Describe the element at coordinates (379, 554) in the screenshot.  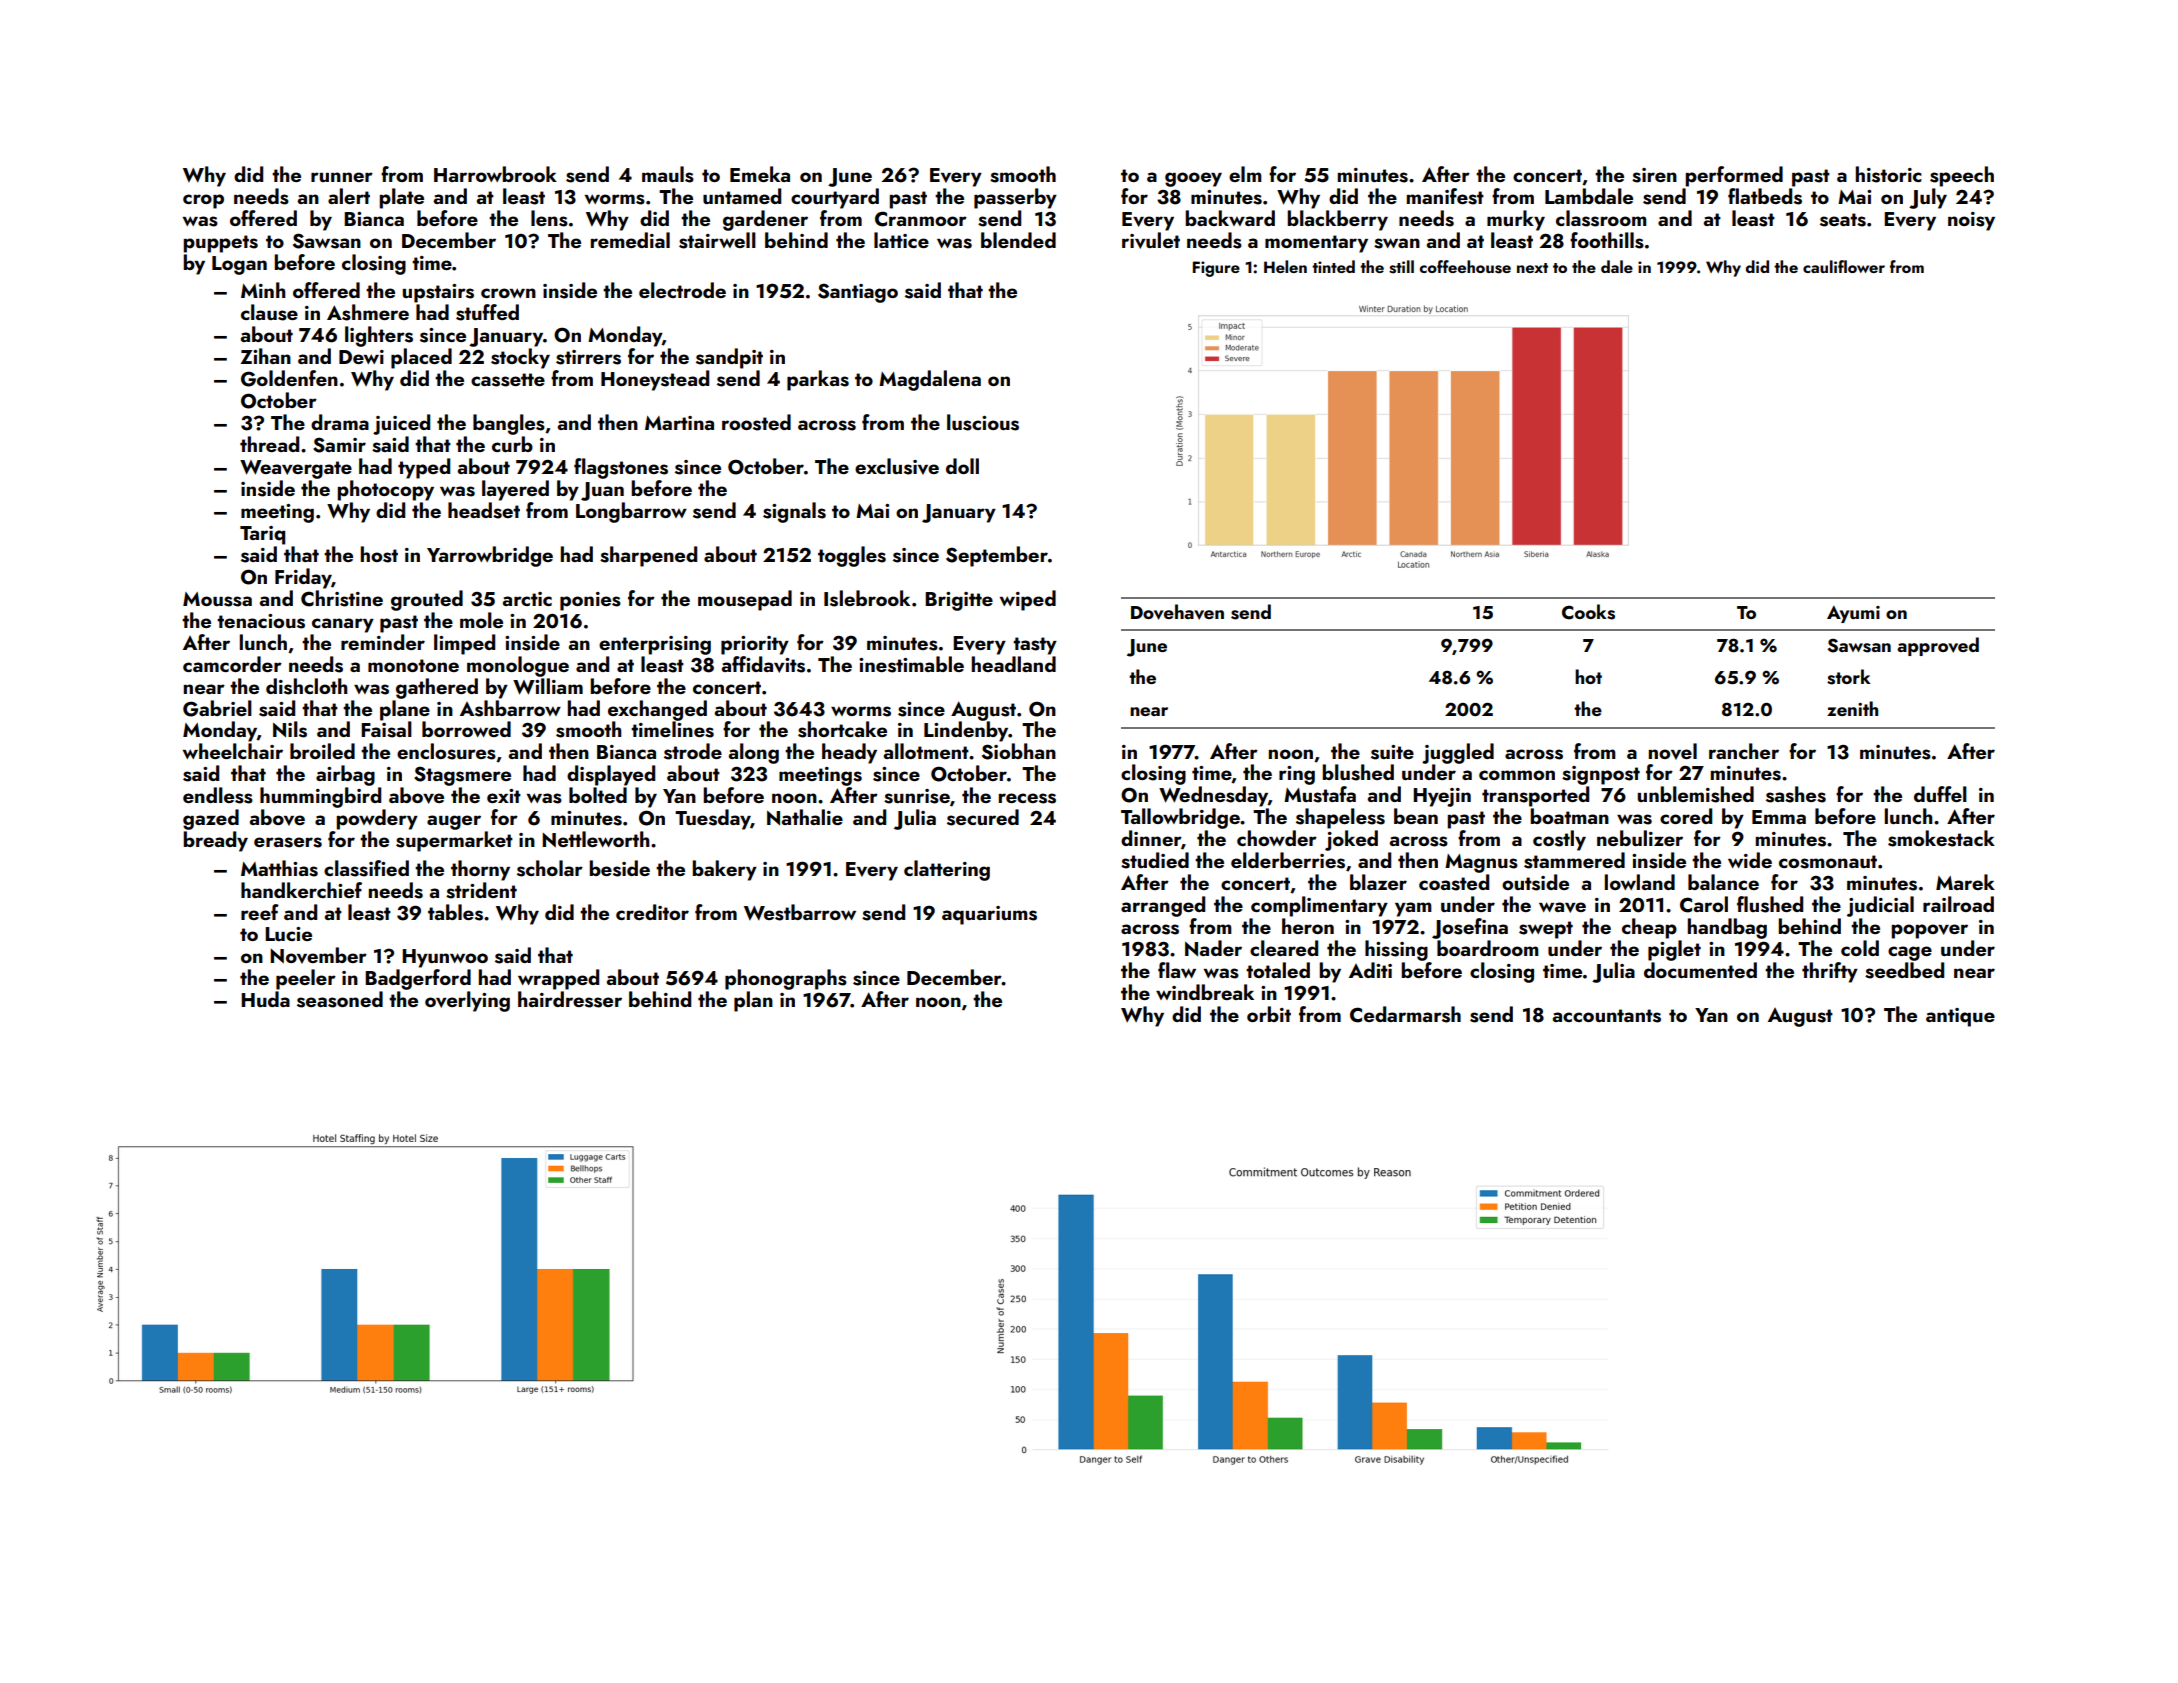
I see `host` at that location.
